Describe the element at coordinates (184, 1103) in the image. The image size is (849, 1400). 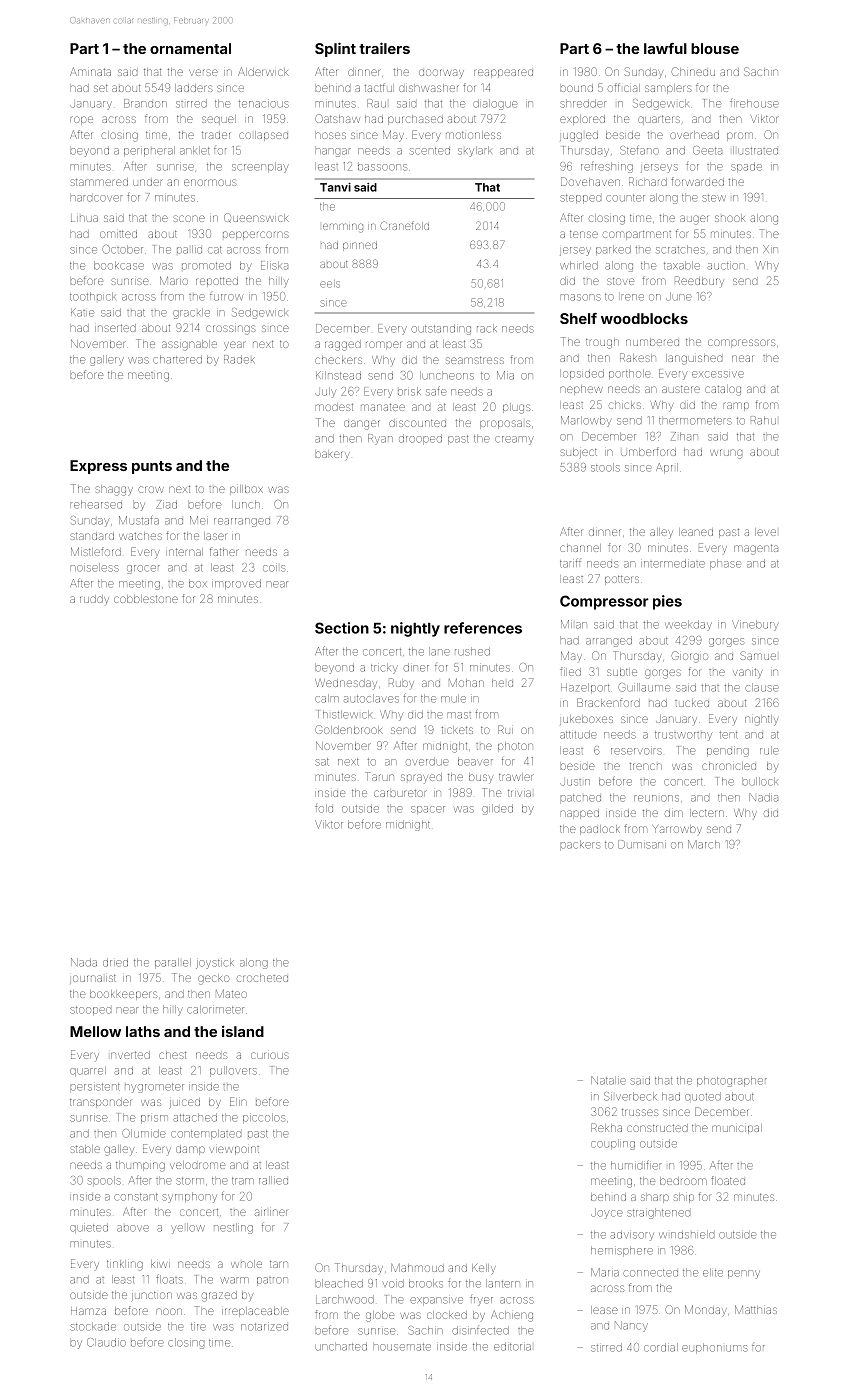
I see `juiced` at that location.
